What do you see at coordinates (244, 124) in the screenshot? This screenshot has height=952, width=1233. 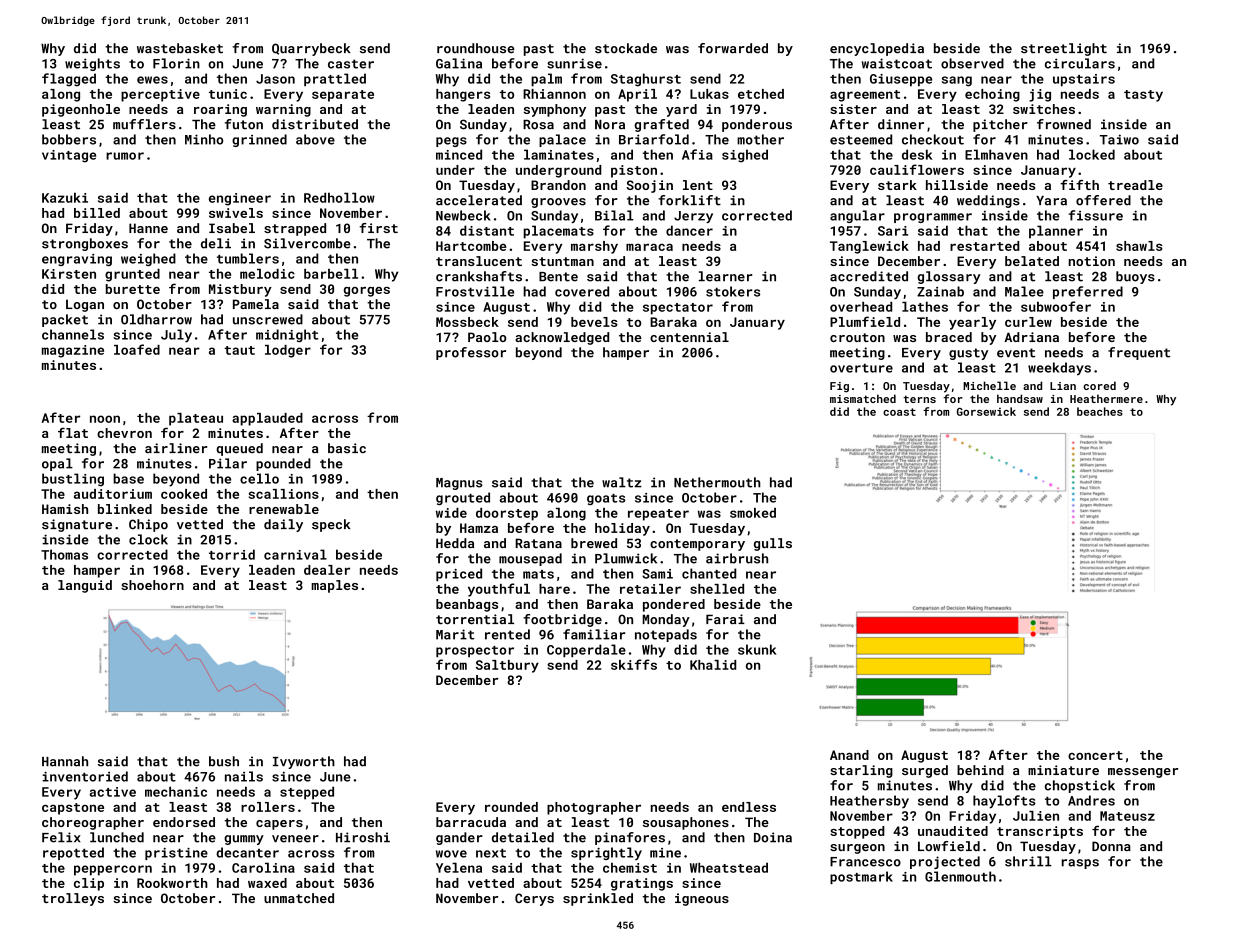 I see `futon` at bounding box center [244, 124].
